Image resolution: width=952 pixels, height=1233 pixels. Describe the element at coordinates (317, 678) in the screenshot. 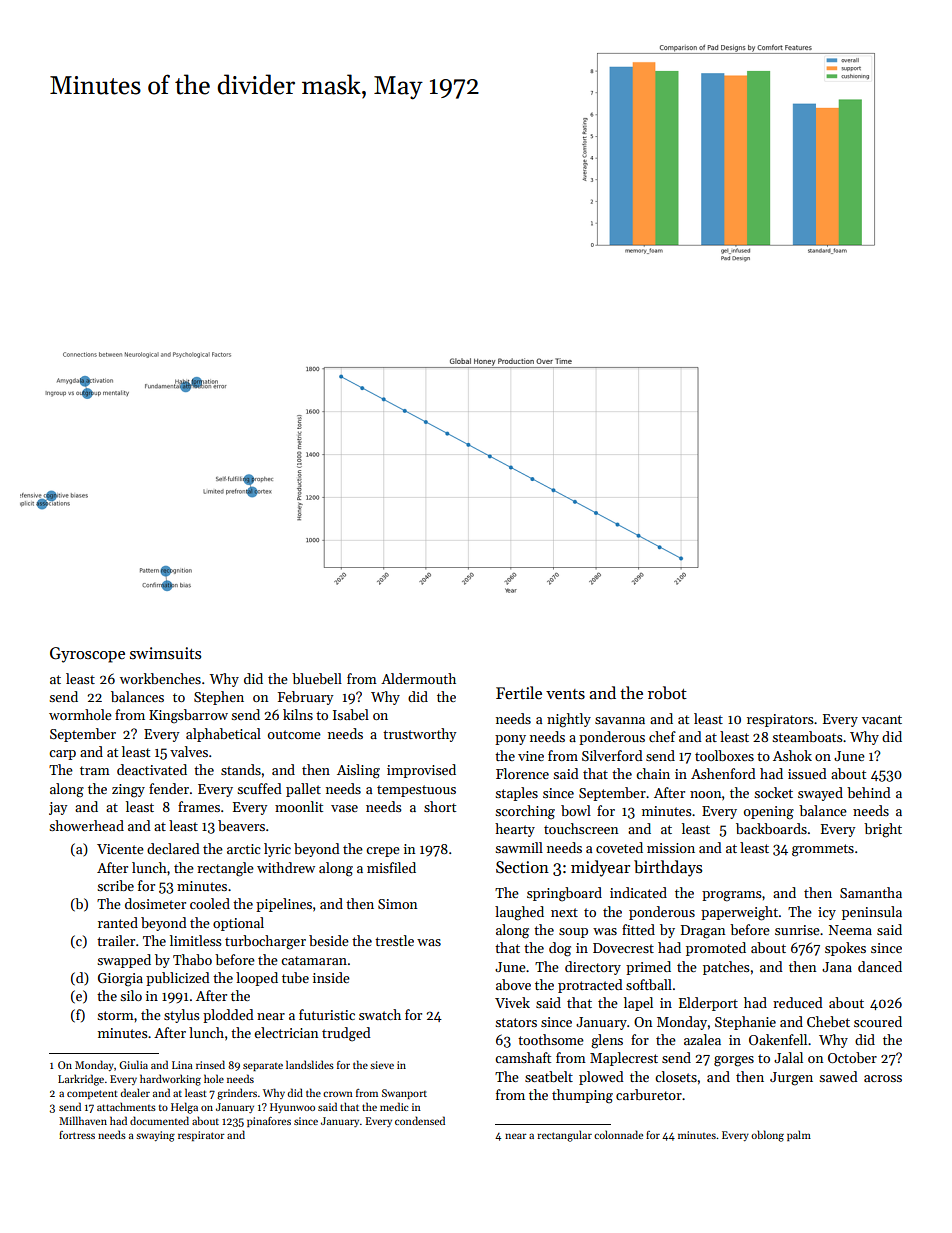

I see `bluebell` at that location.
